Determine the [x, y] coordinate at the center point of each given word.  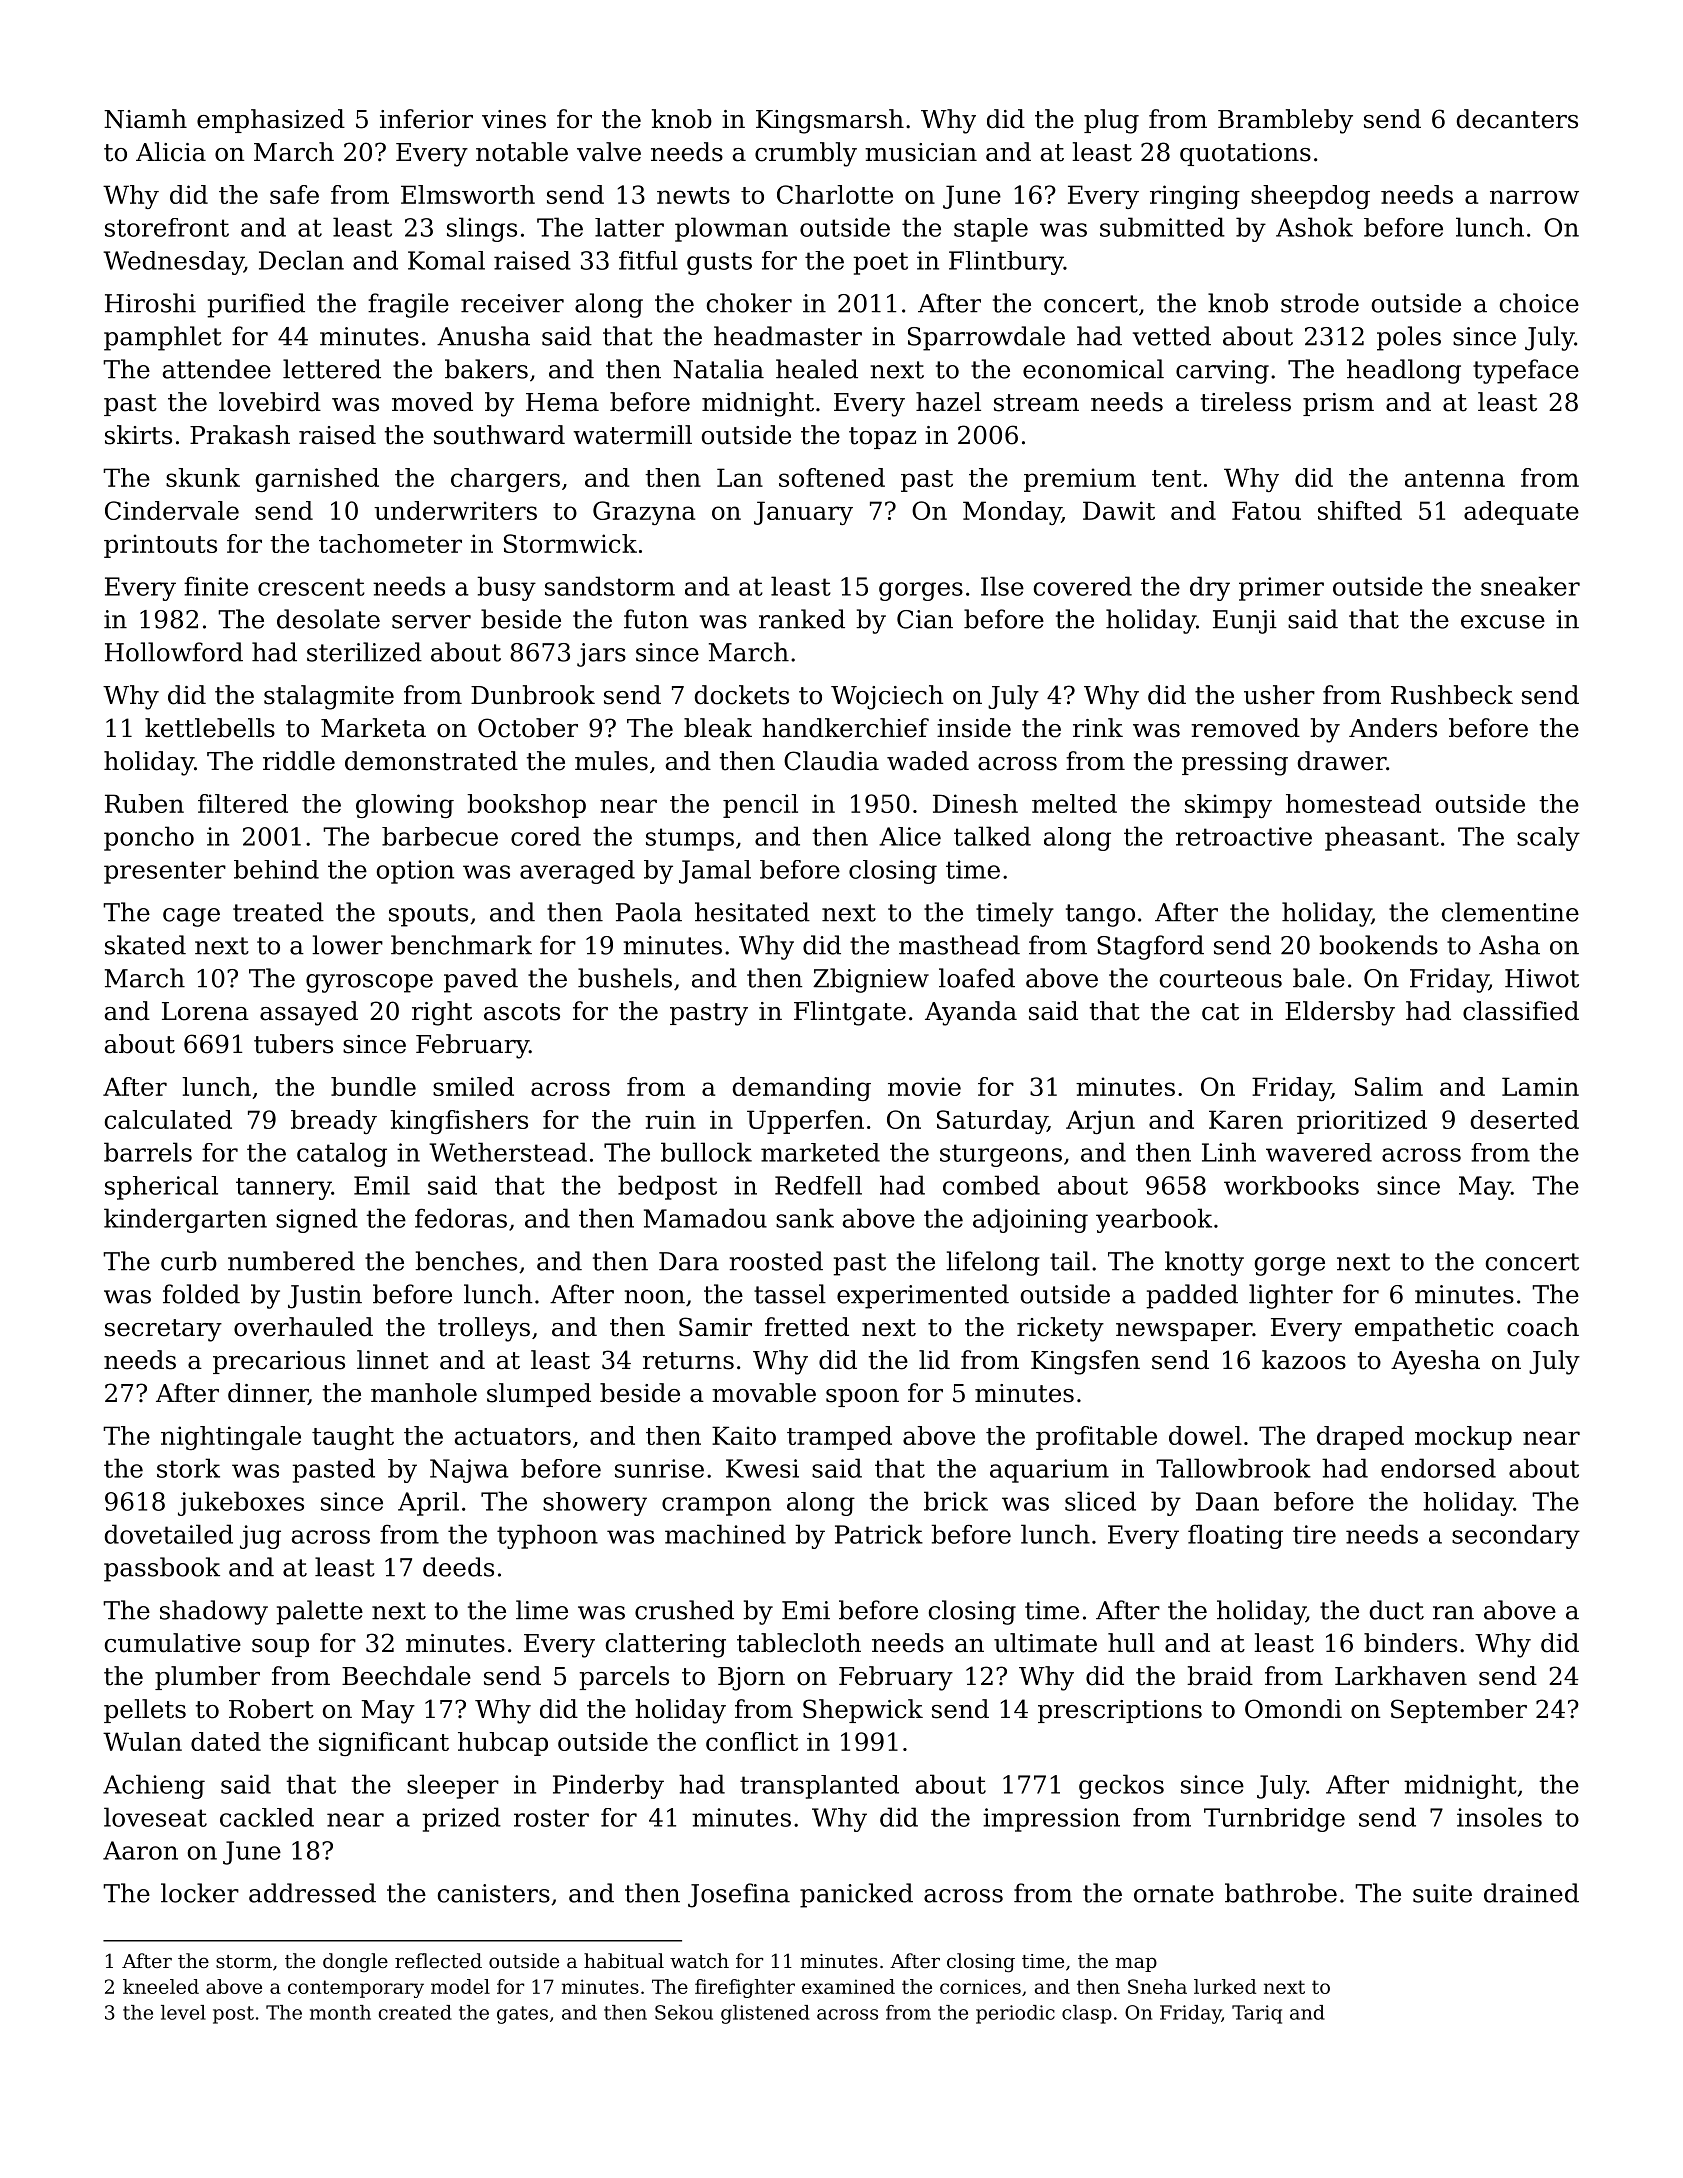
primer [1281, 589]
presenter [165, 872]
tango [1100, 915]
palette [319, 1612]
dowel [1205, 1435]
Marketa [373, 728]
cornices [980, 1986]
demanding [802, 1089]
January [803, 513]
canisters [494, 1893]
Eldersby [1340, 1013]
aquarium [1049, 1471]
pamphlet [163, 338]
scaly [1548, 839]
